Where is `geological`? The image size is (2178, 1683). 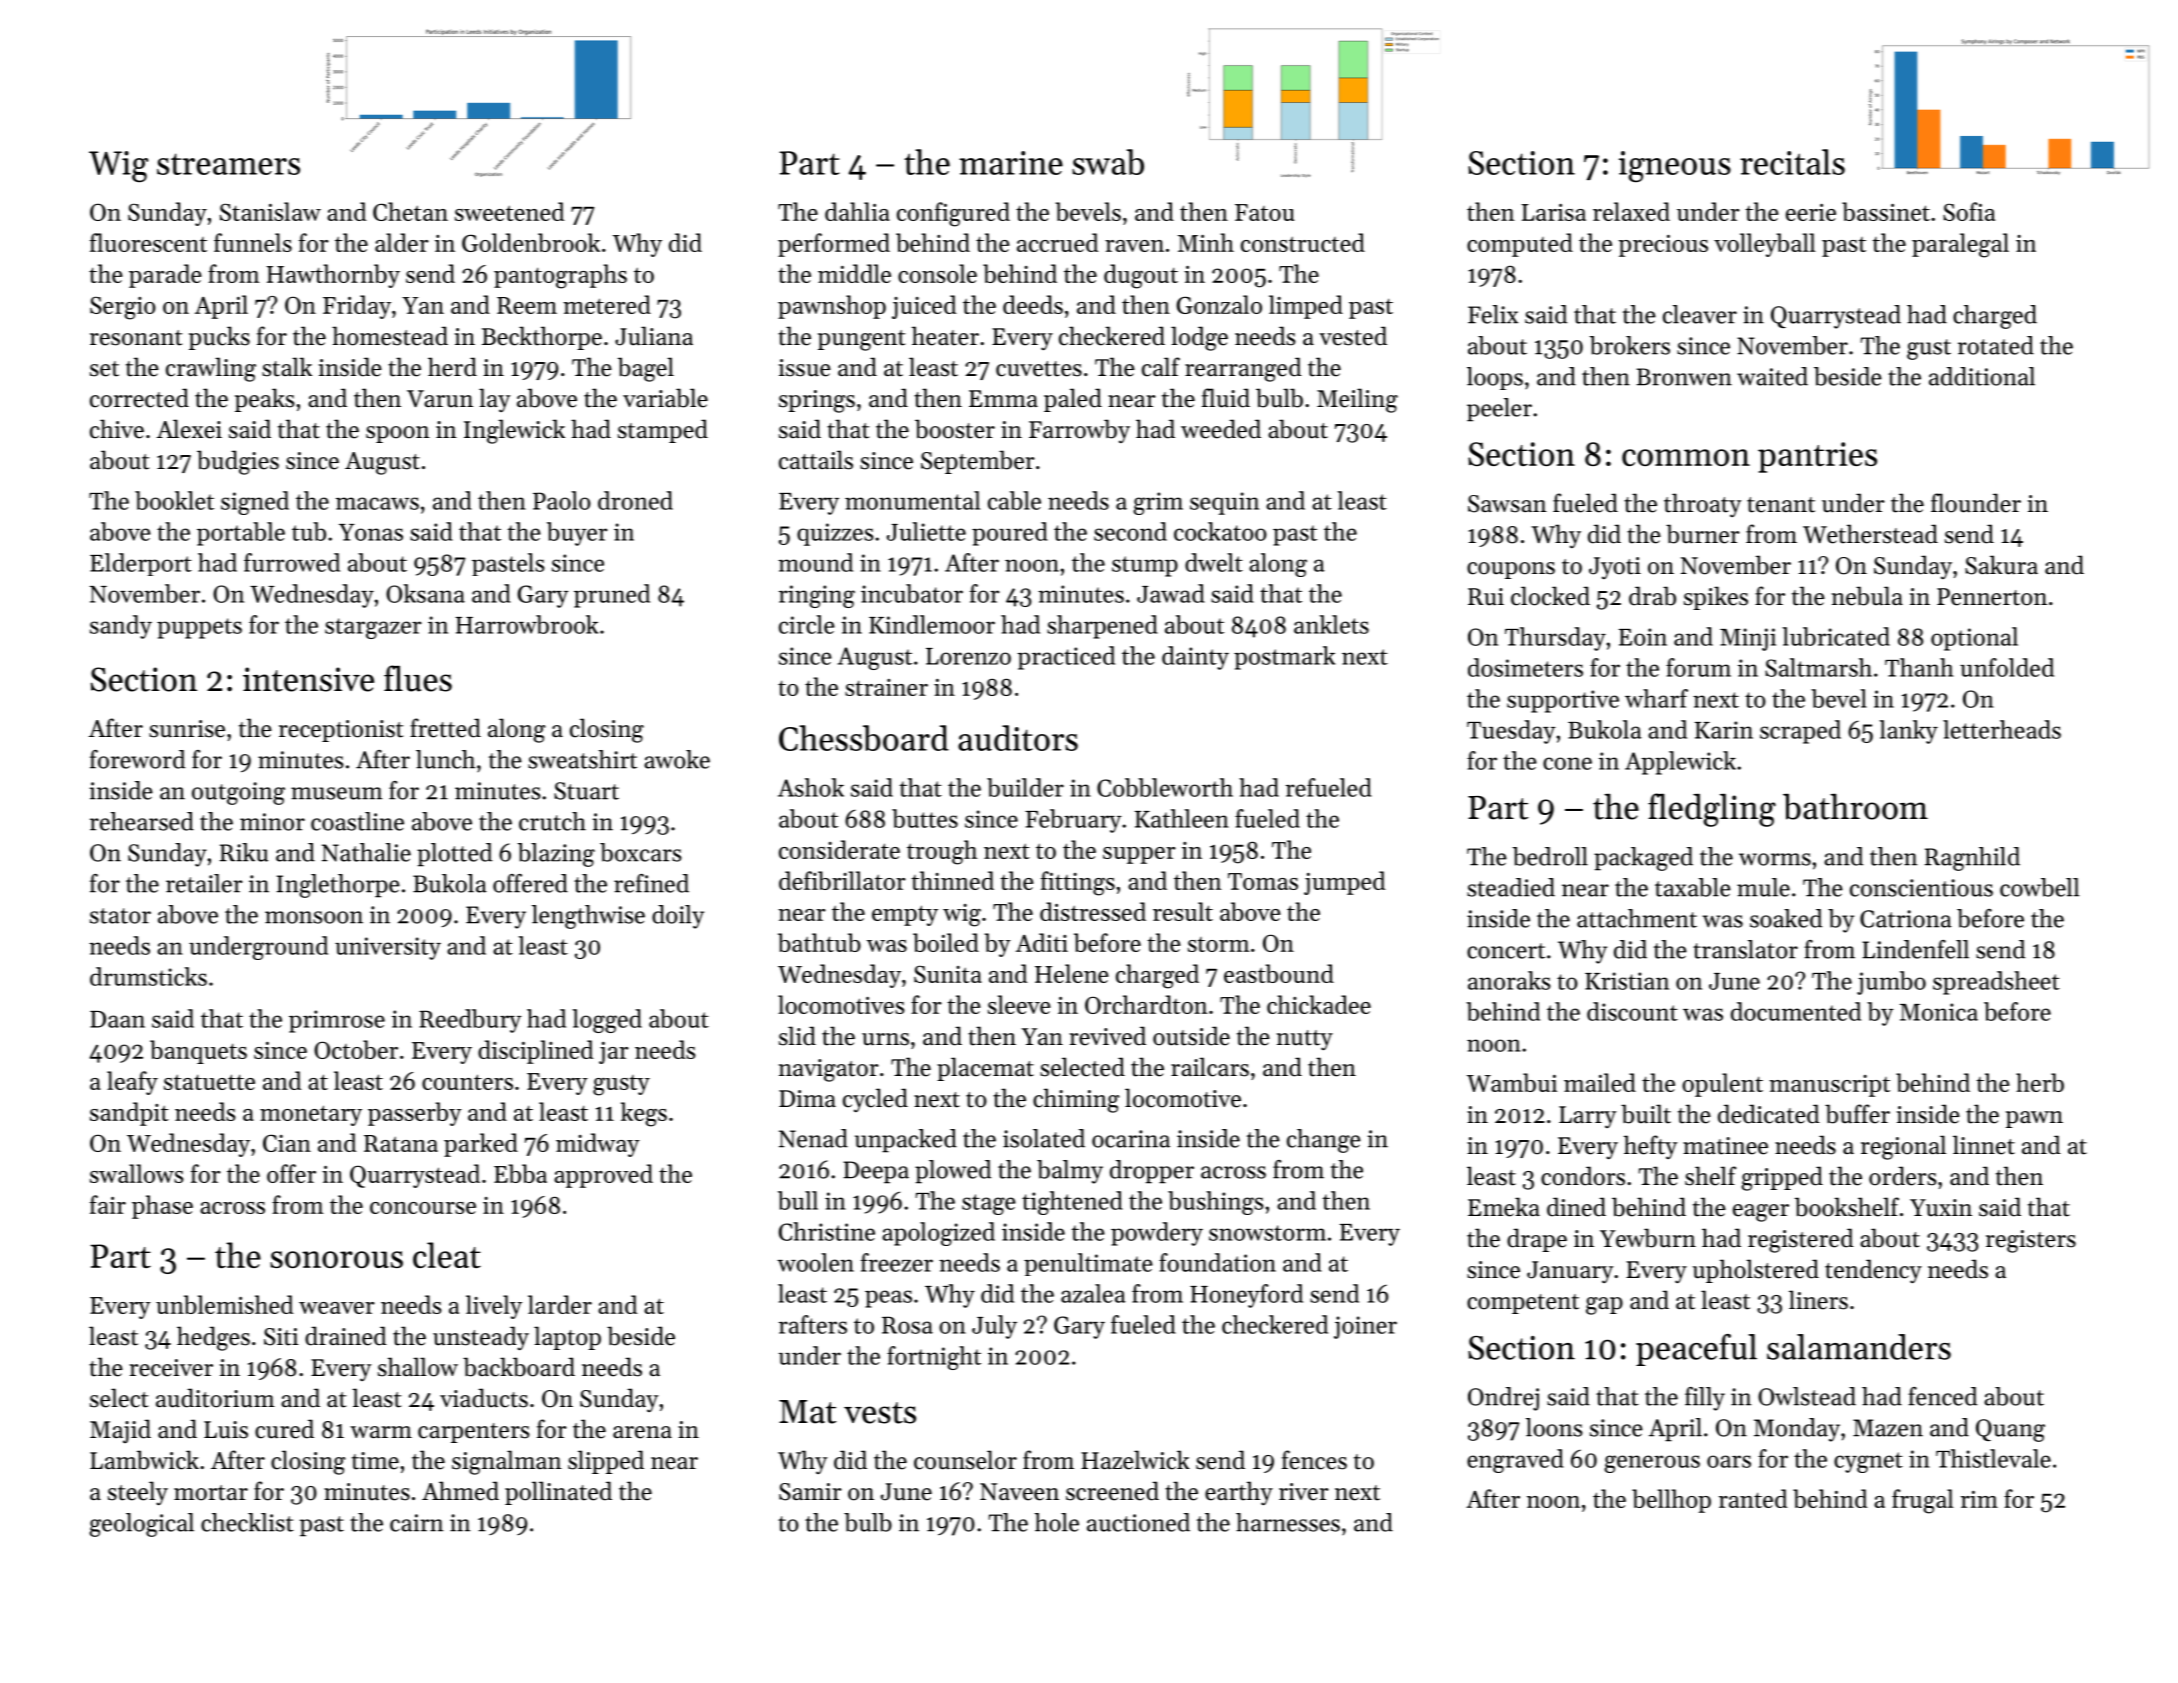 geological is located at coordinates (141, 1525).
